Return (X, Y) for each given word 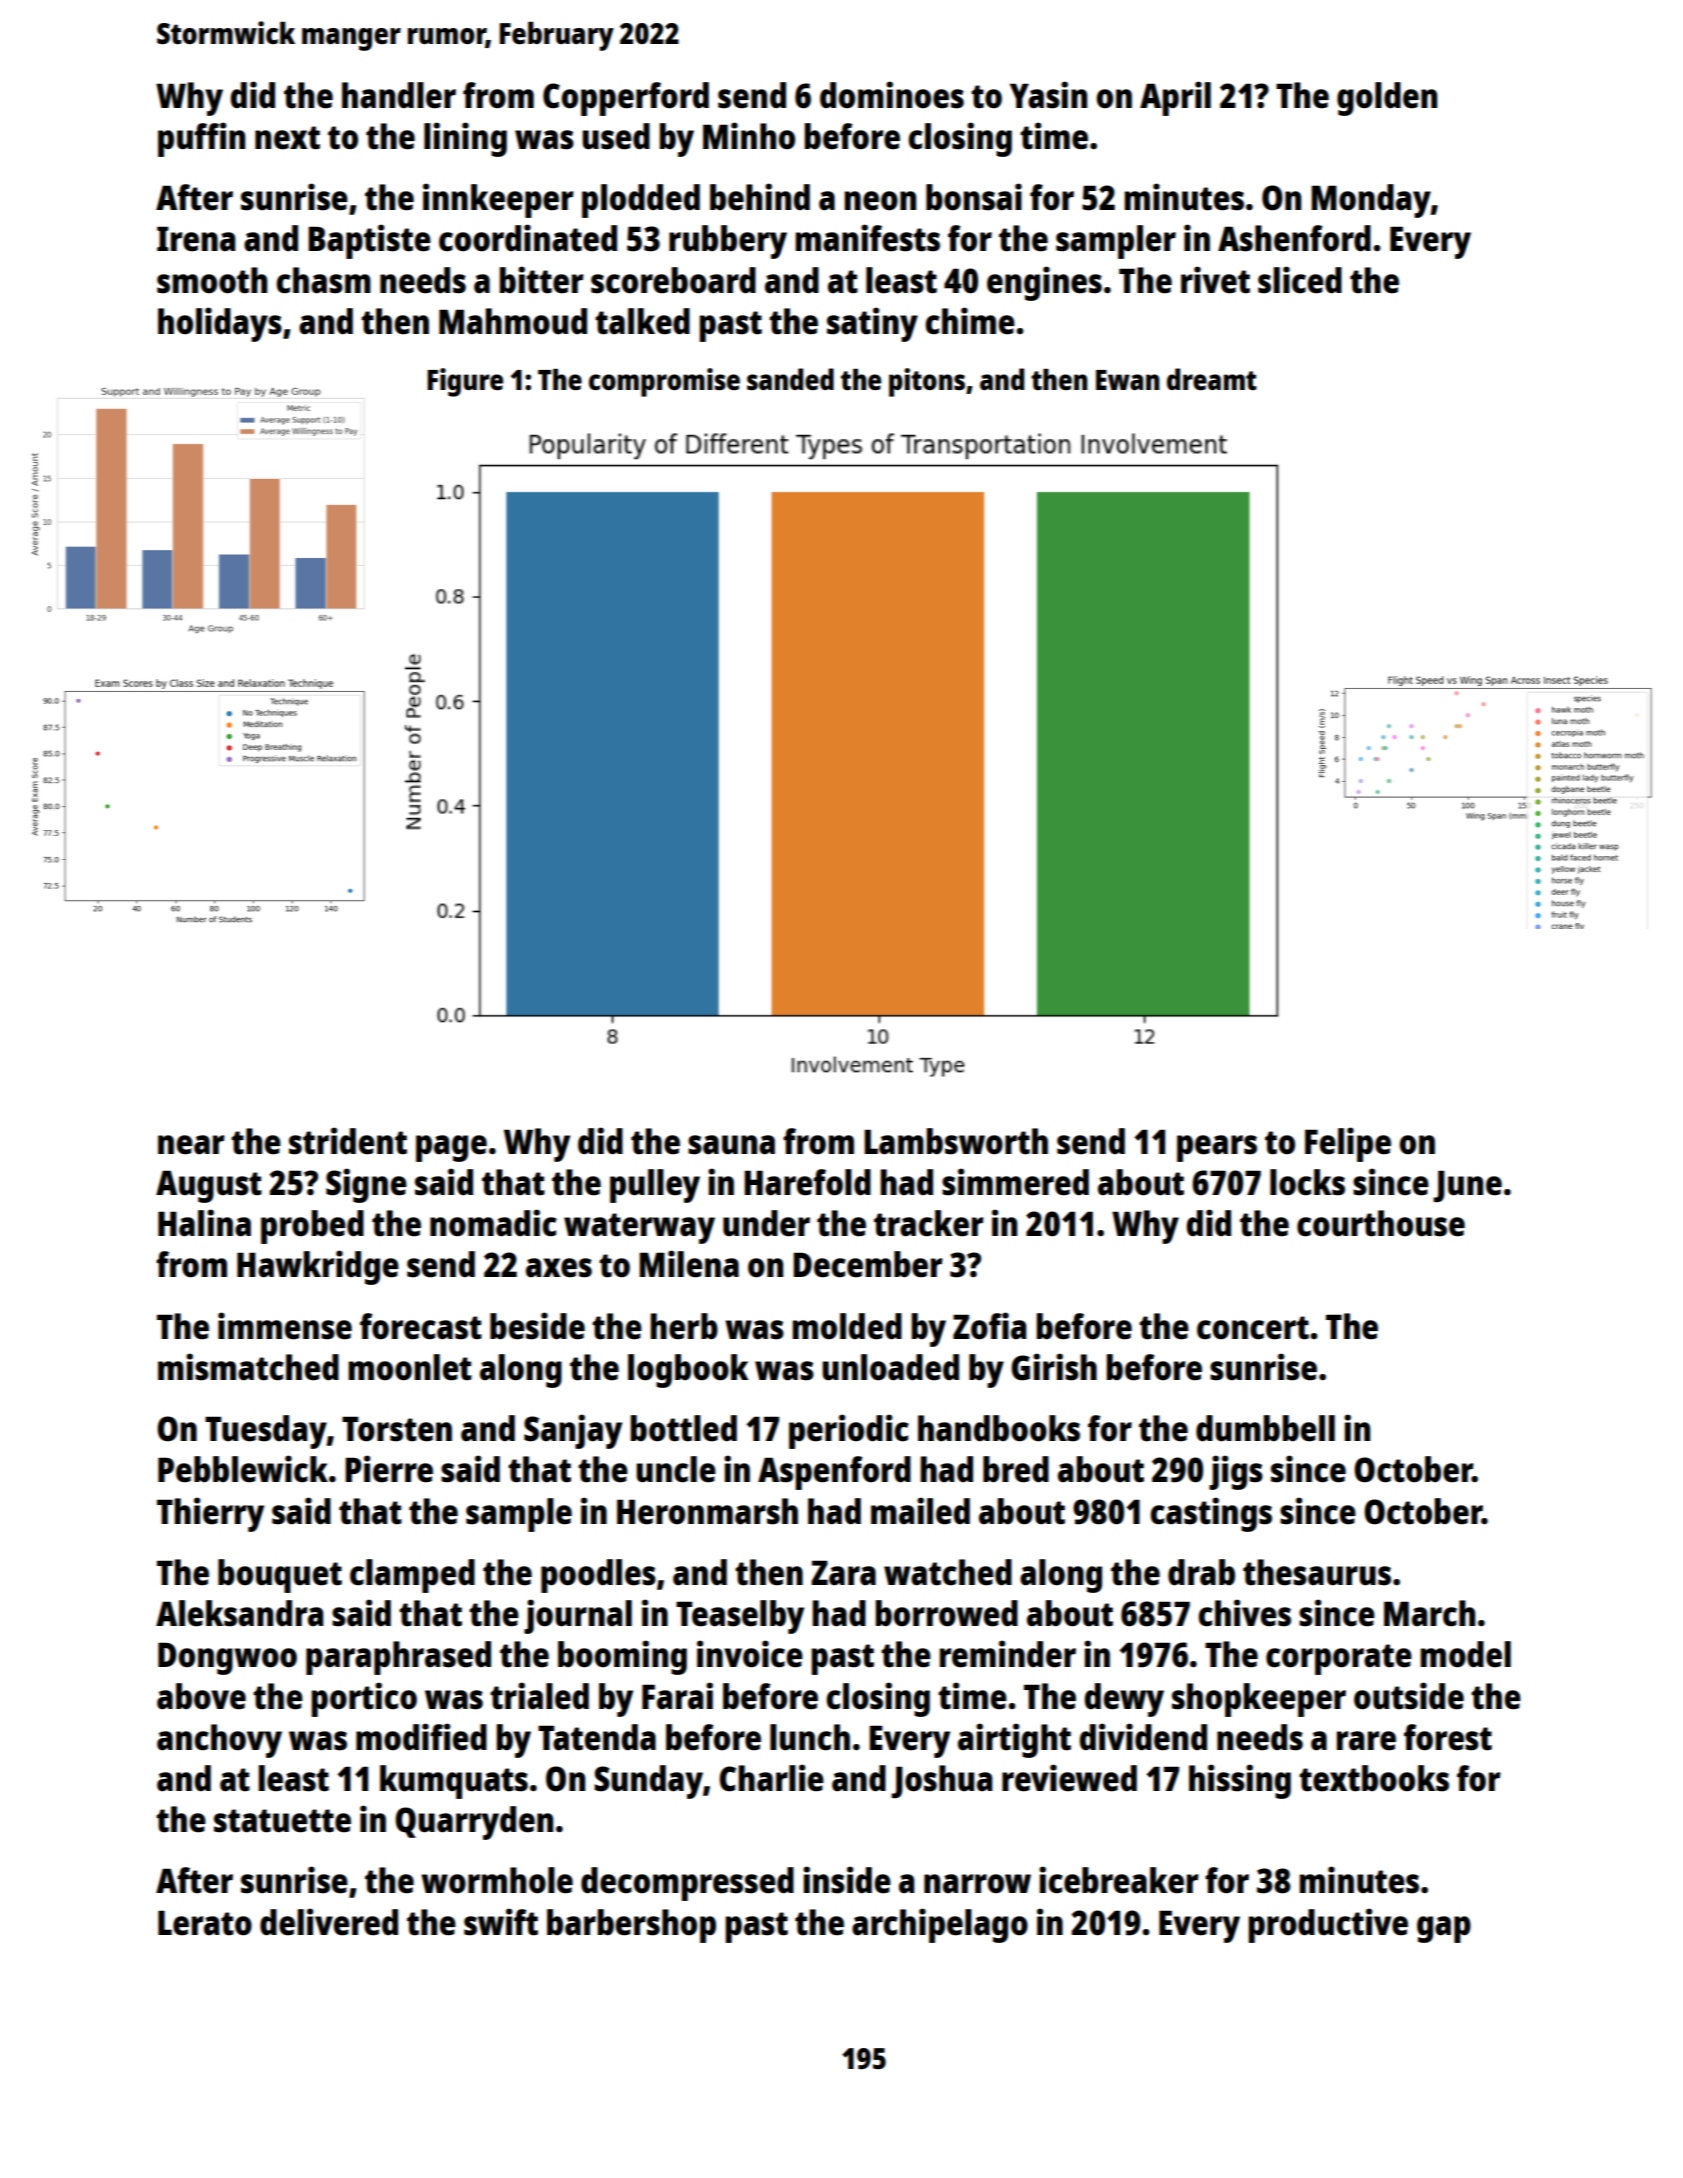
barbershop (631, 1926)
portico (364, 1699)
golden (1387, 99)
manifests (868, 238)
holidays (220, 324)
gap (1444, 1929)
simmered (1015, 1182)
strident (348, 1141)
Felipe (1348, 1144)
